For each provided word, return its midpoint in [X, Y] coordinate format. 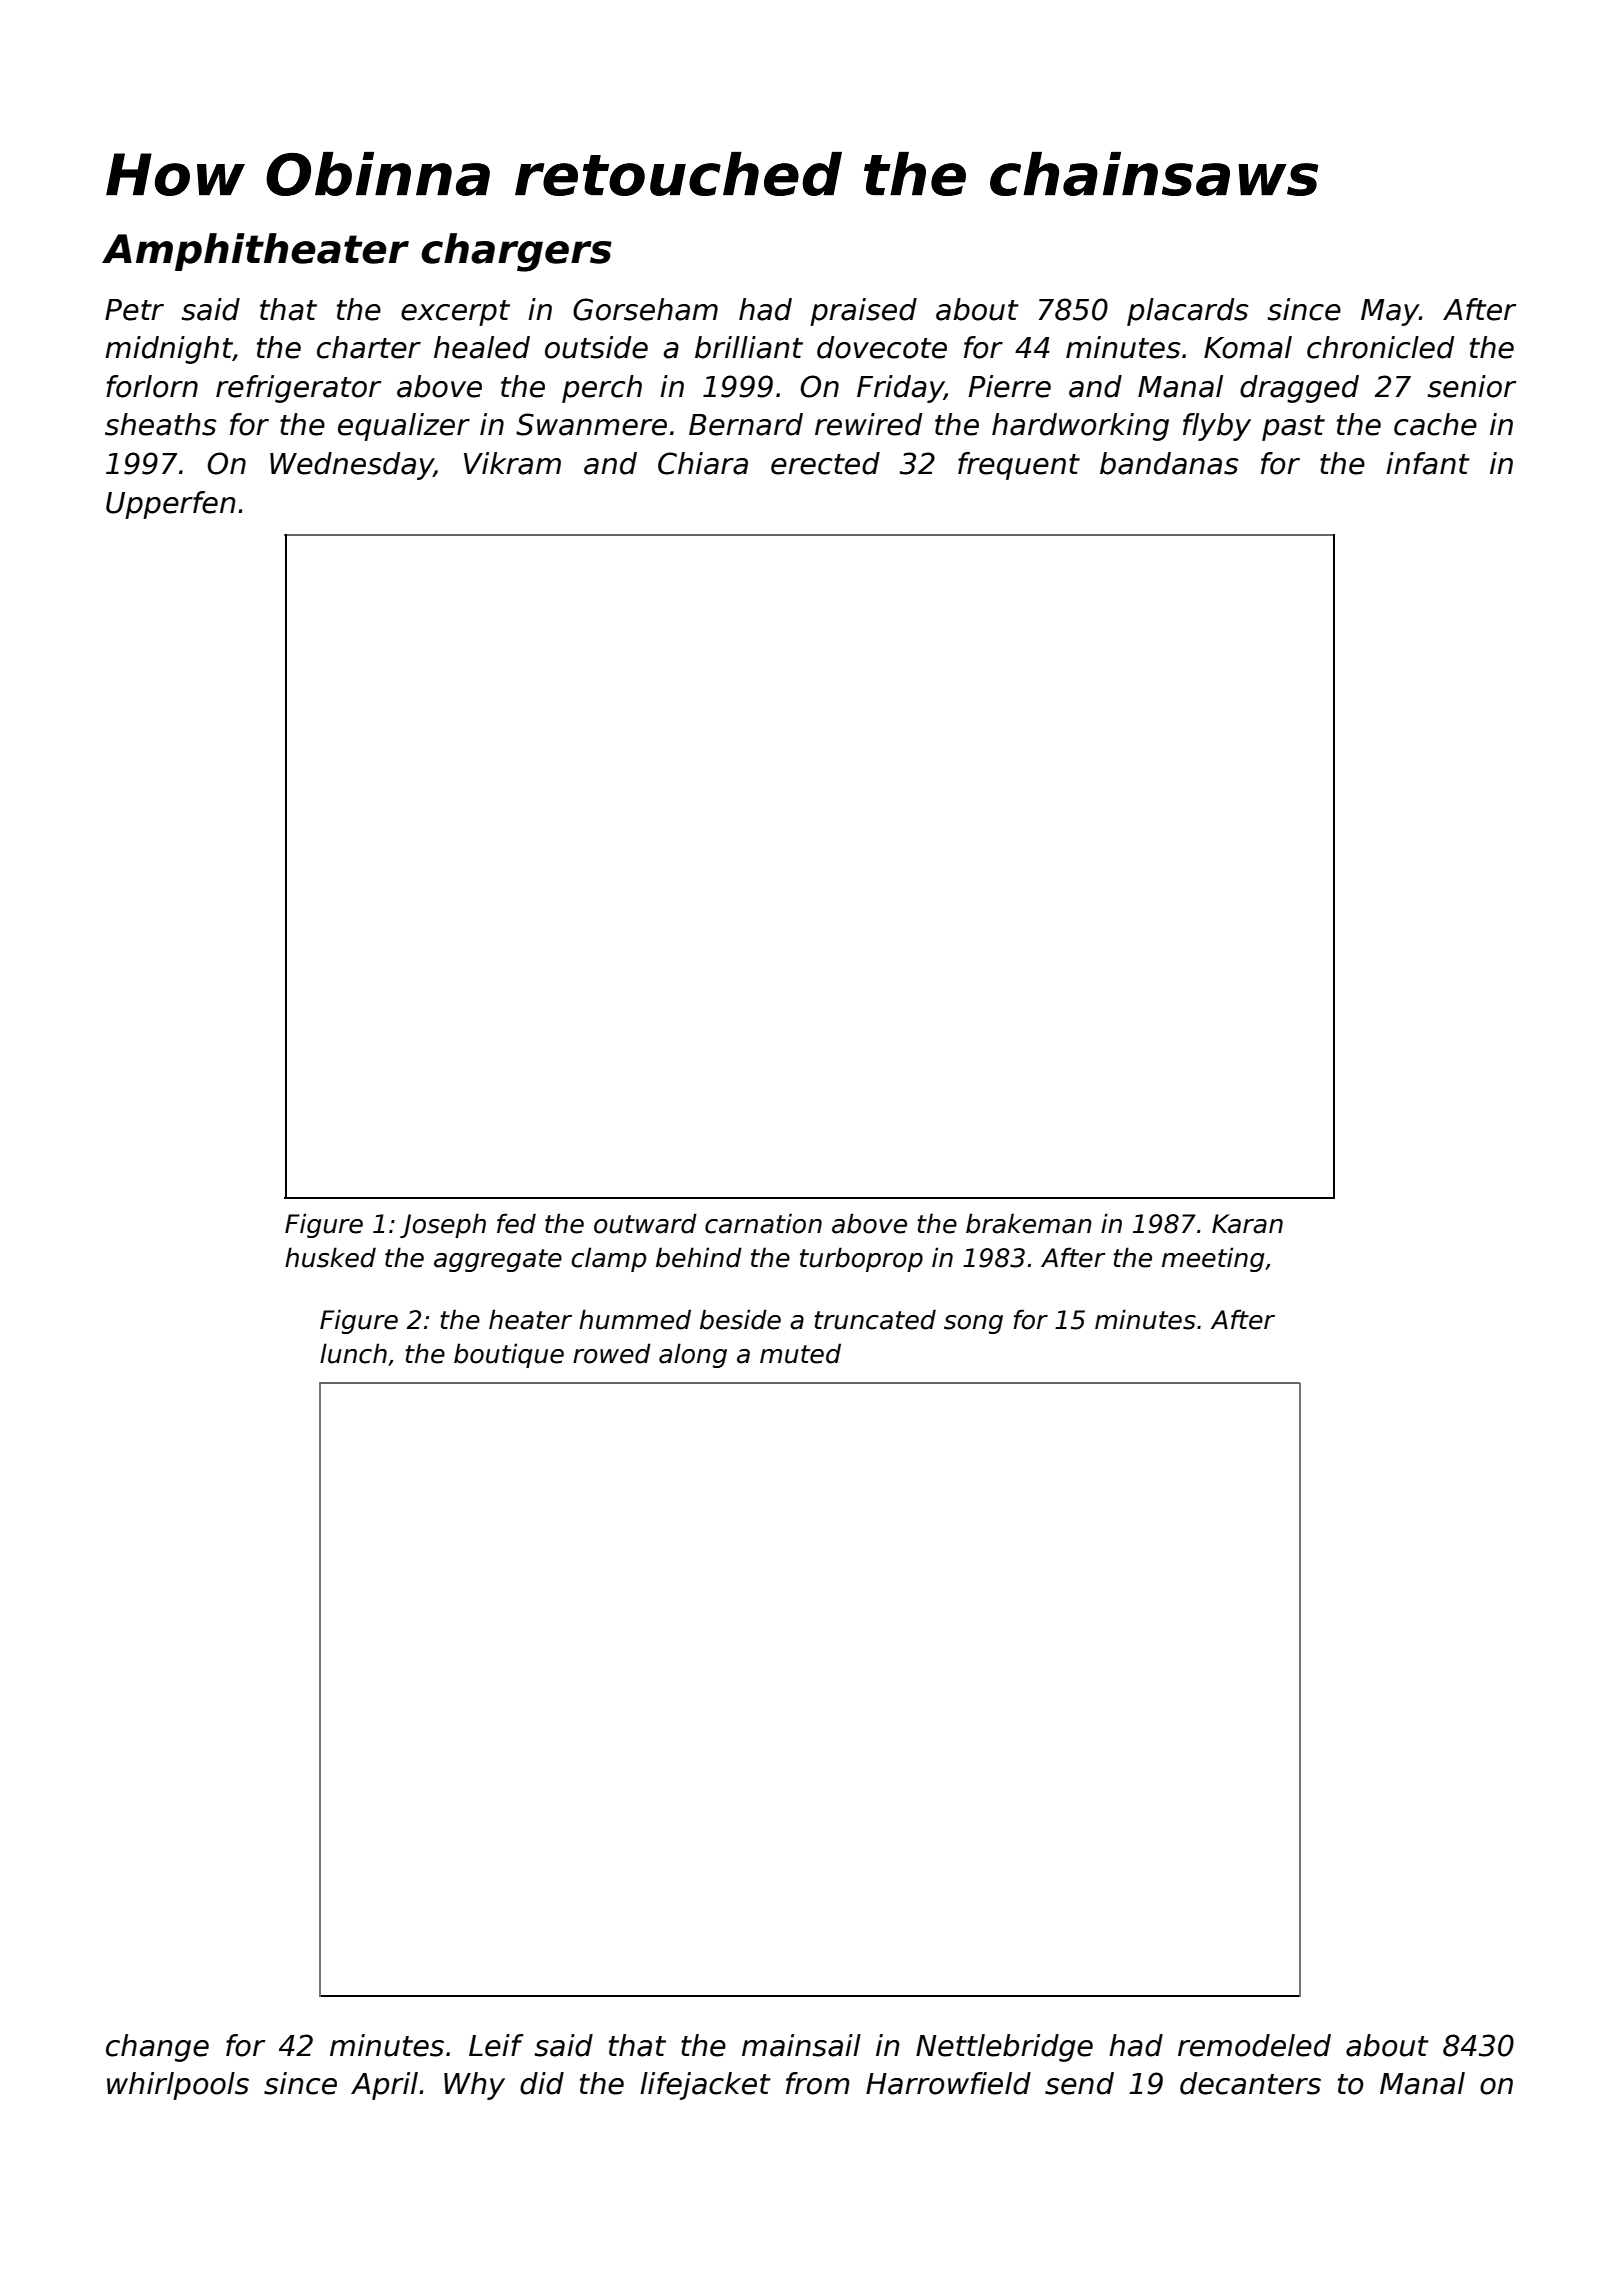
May [1390, 312]
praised [863, 312]
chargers [516, 252]
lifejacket [705, 2086]
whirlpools [178, 2086]
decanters [1250, 2083]
